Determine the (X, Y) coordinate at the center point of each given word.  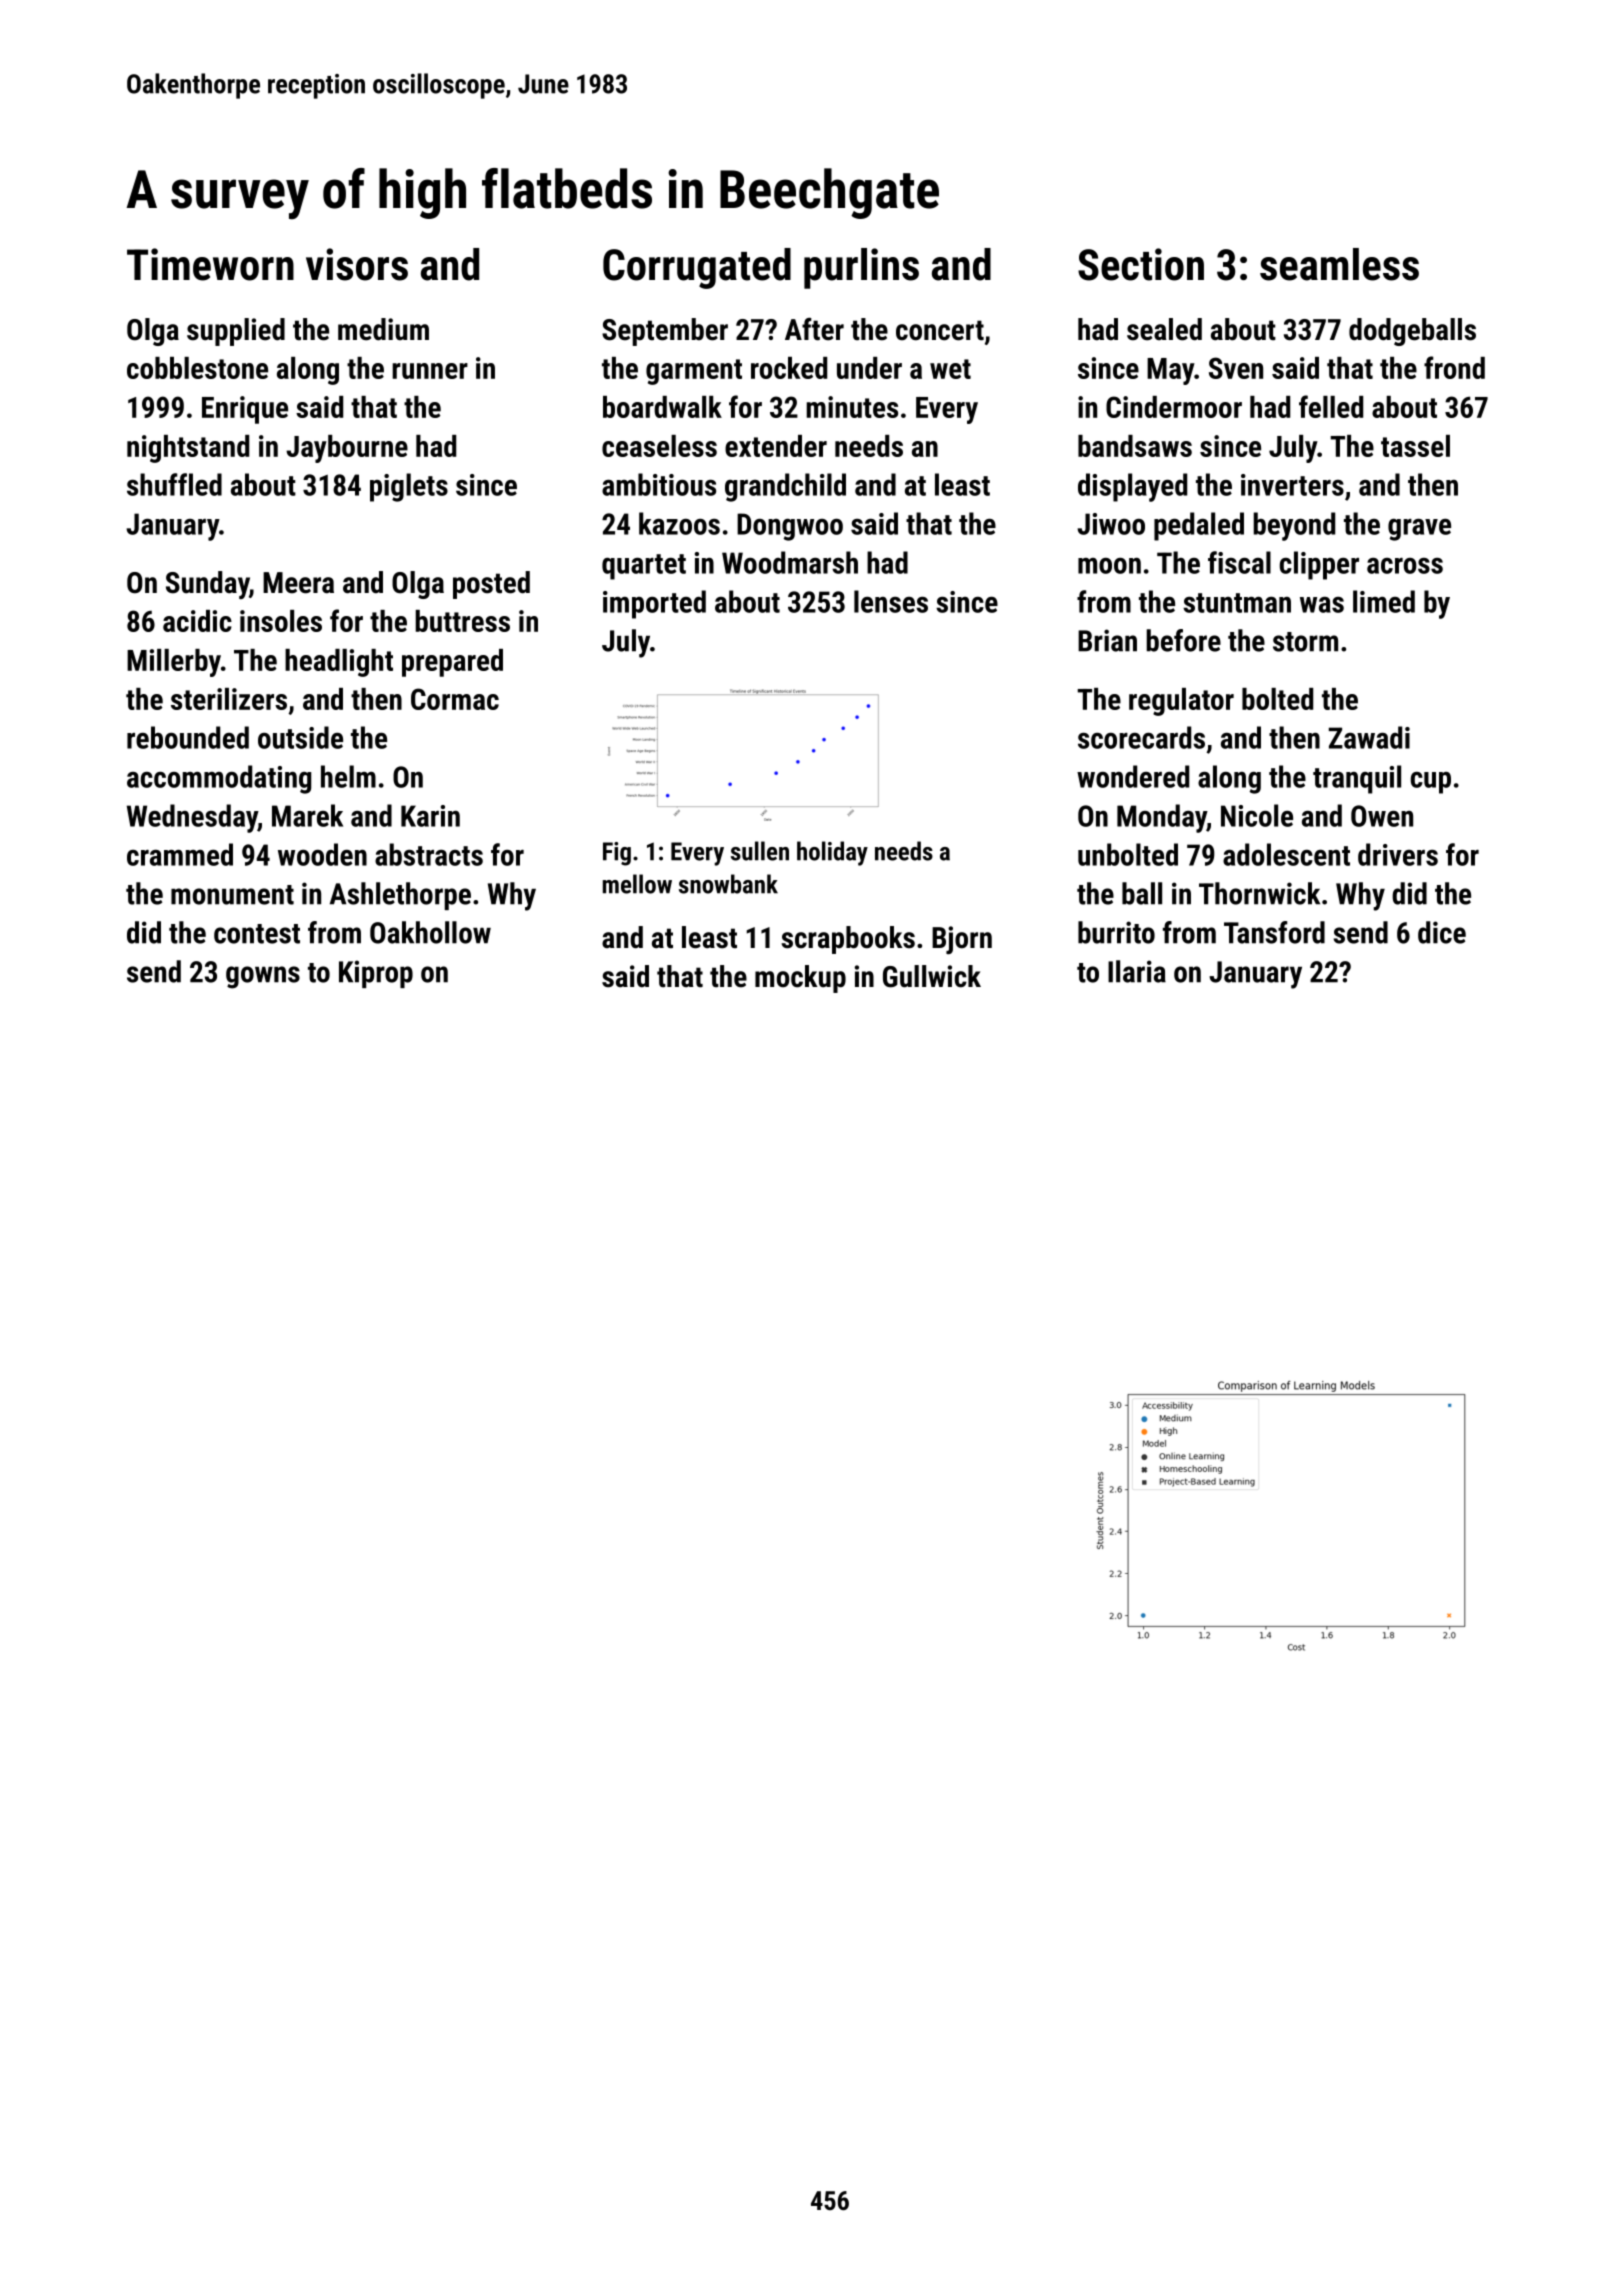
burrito (1116, 932)
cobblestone (197, 368)
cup (1431, 783)
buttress (462, 621)
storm (1305, 642)
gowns (263, 977)
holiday (832, 853)
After (814, 329)
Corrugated (697, 268)
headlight (339, 663)
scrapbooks (848, 940)
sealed (1164, 329)
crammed (180, 854)
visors (357, 264)
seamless (1339, 264)
